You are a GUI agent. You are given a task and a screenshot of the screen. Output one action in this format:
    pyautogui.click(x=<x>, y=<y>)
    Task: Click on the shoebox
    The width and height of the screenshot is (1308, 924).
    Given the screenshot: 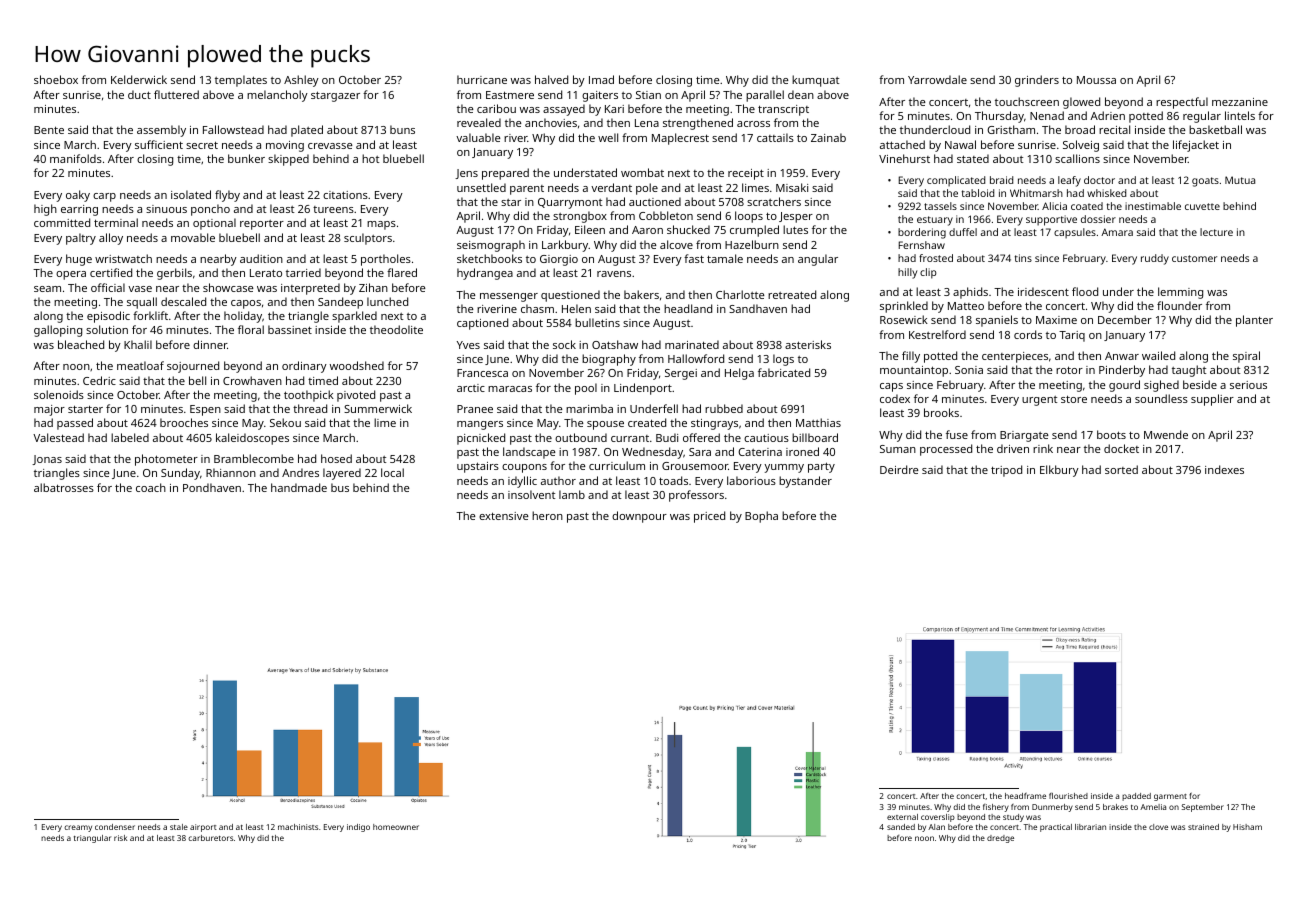 What is the action you would take?
    pyautogui.click(x=56, y=79)
